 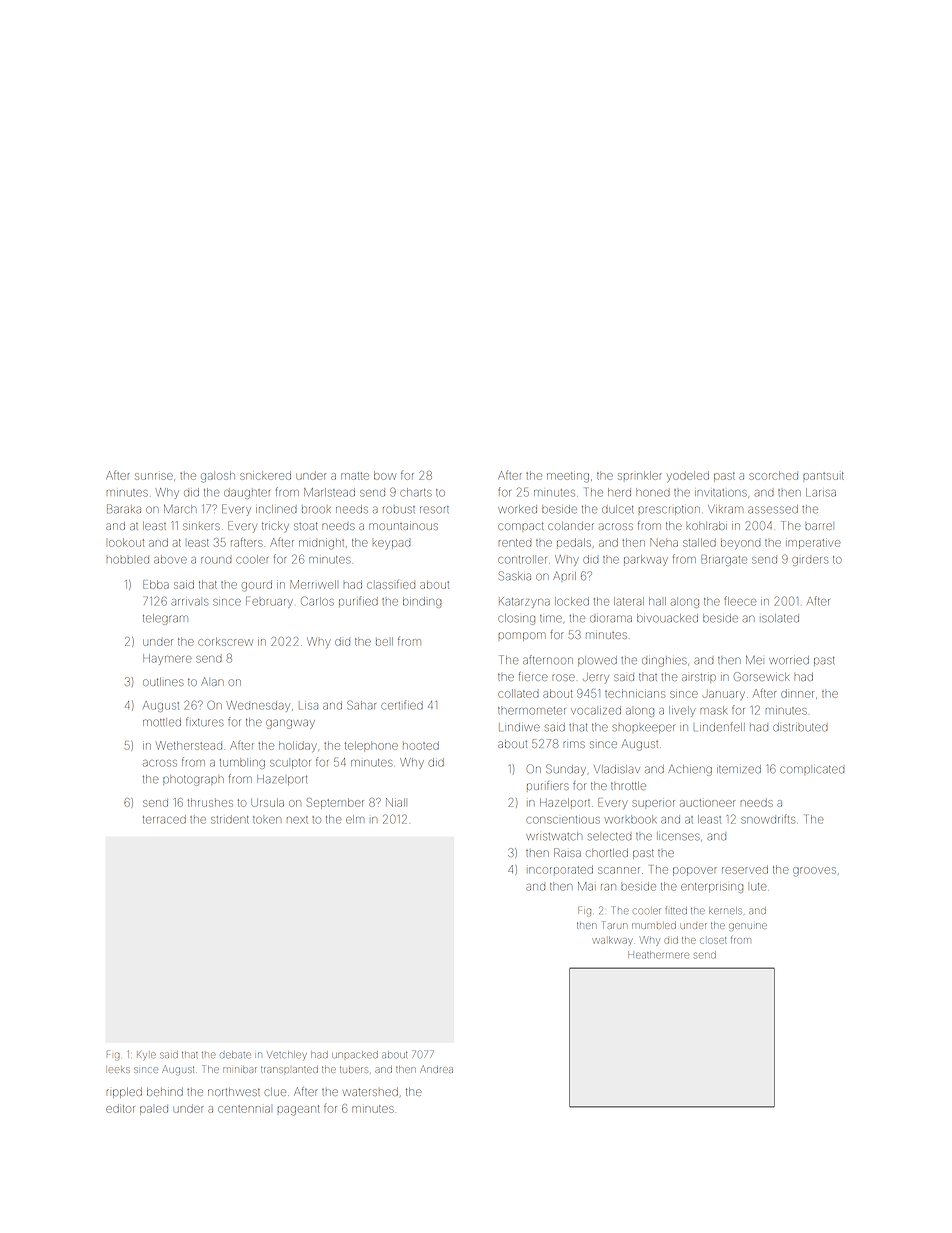 I want to click on worried, so click(x=789, y=660).
